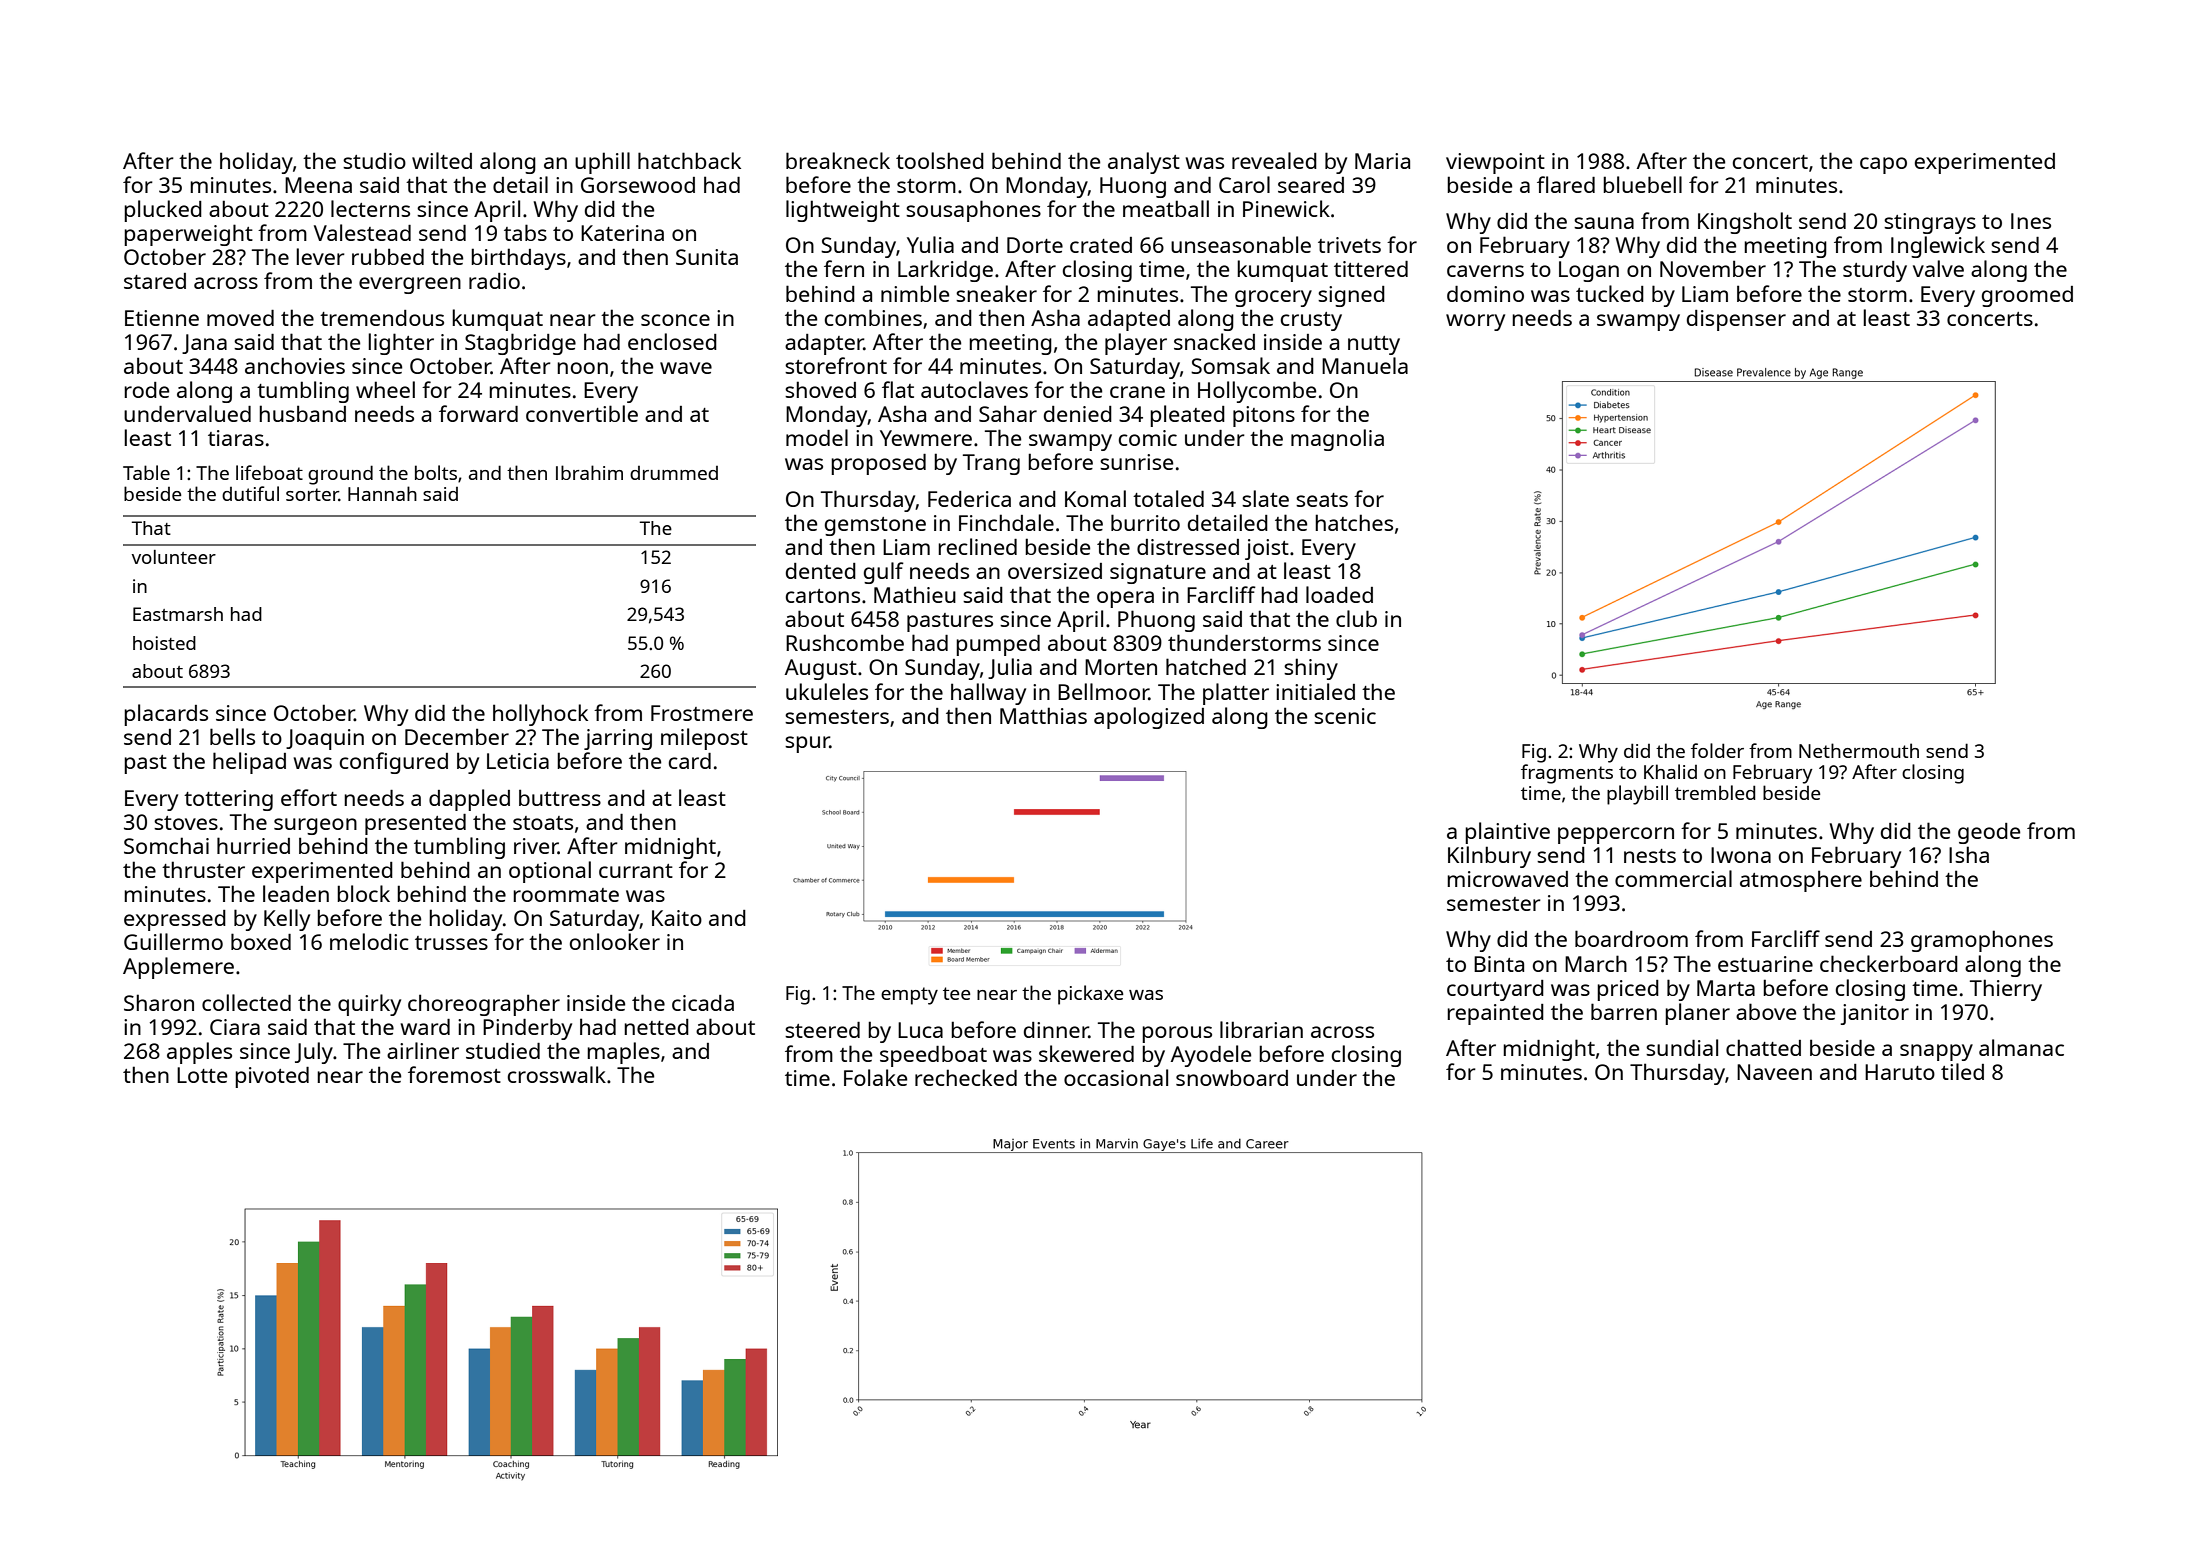  I want to click on librarian, so click(1261, 1029).
